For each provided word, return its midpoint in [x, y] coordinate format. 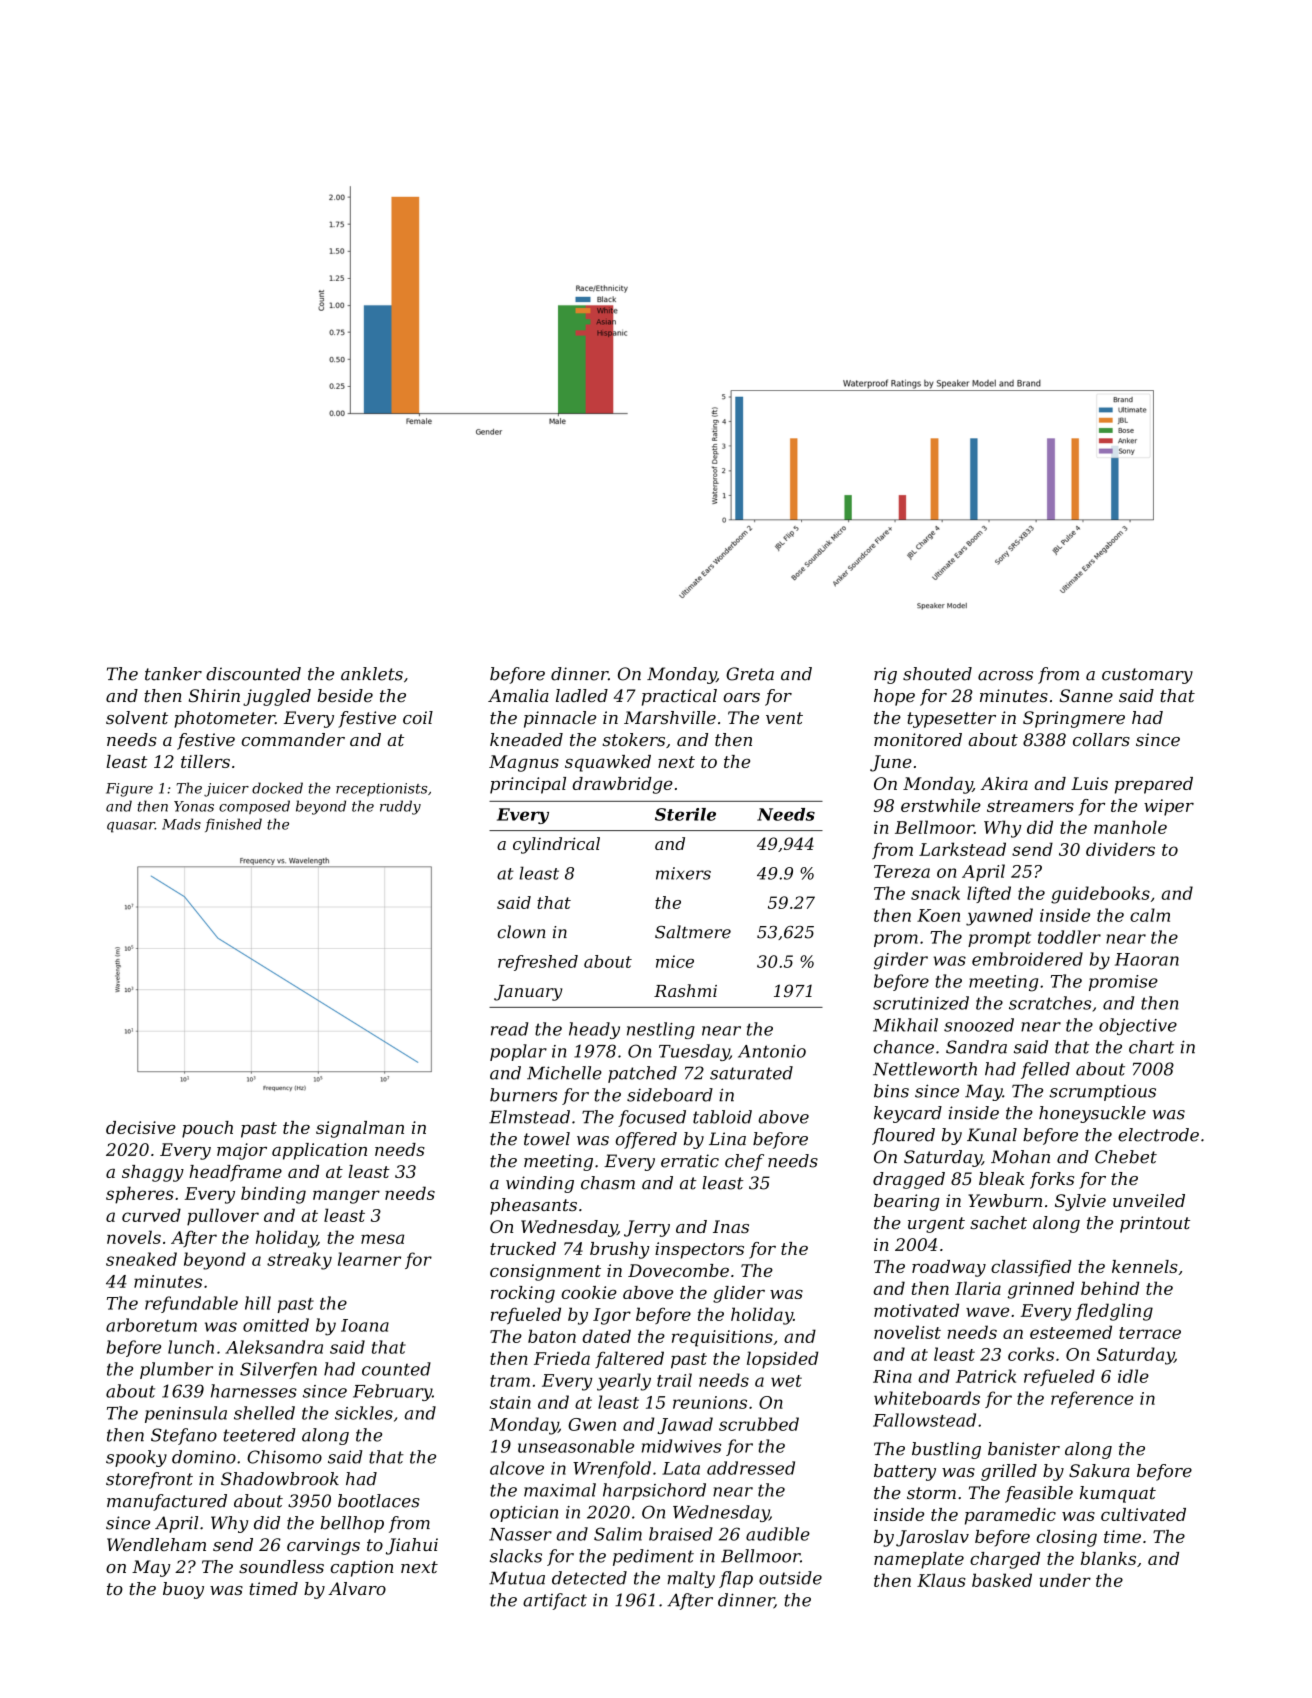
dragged [909, 1180]
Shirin [214, 695]
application [319, 1151]
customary [1147, 676]
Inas [731, 1226]
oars [742, 697]
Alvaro [357, 1588]
